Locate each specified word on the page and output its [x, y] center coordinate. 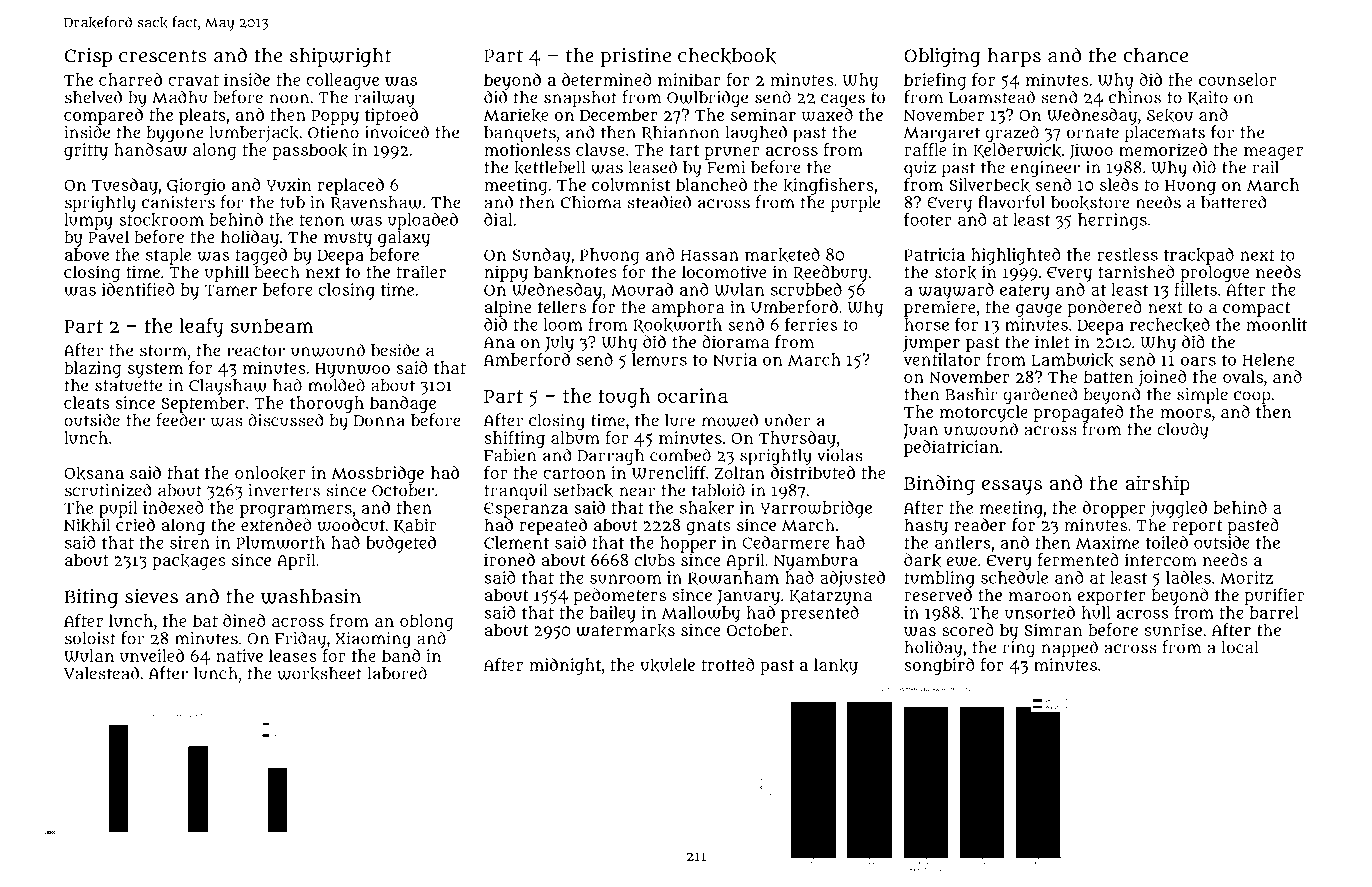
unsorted [1040, 612]
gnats [709, 527]
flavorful [1011, 202]
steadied [659, 202]
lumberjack [254, 134]
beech [277, 271]
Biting [91, 598]
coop [1252, 398]
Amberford [527, 359]
